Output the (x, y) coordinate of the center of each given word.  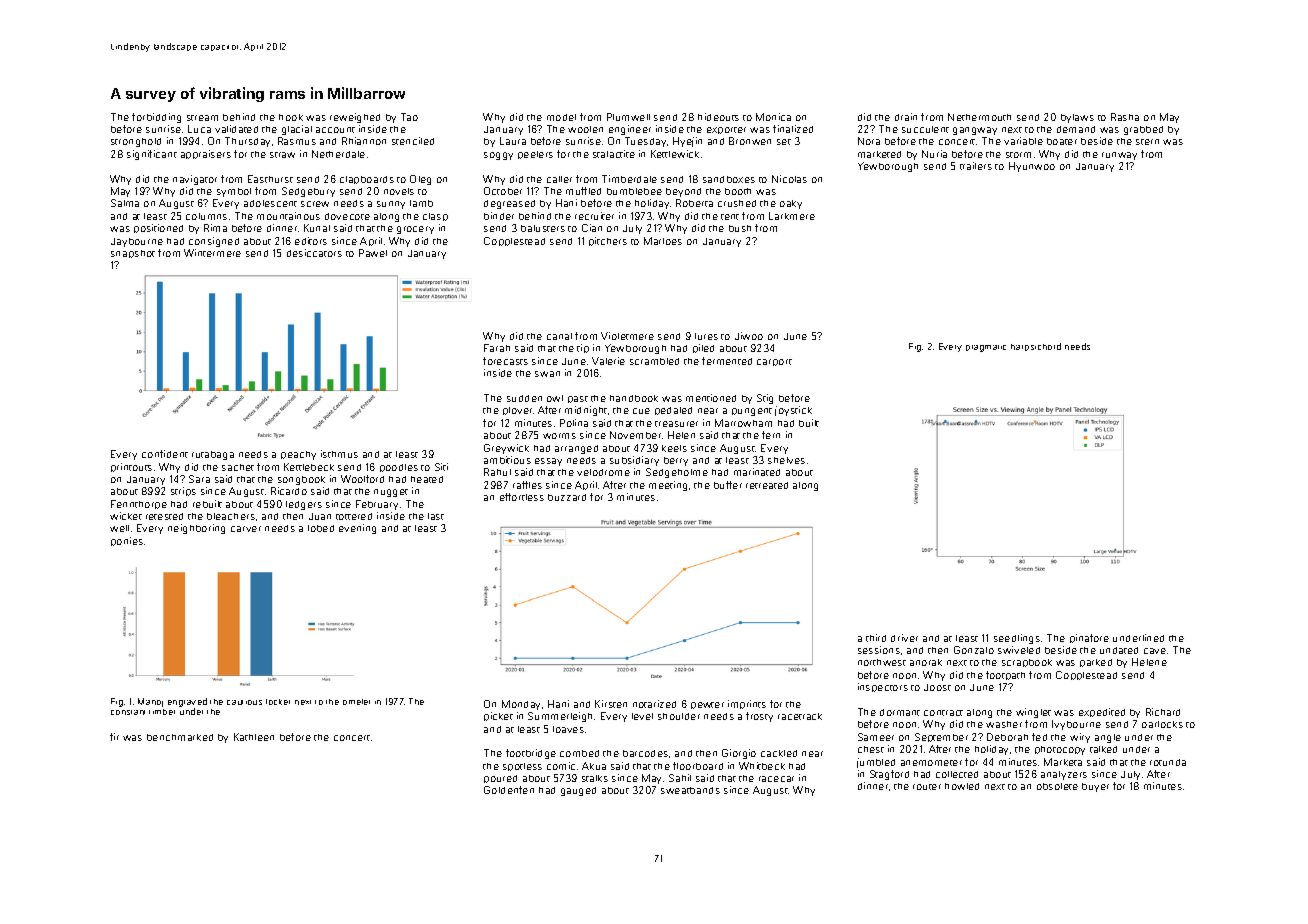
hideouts (718, 117)
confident (165, 454)
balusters (543, 228)
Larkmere (792, 216)
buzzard (567, 497)
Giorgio (739, 754)
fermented (727, 361)
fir (114, 737)
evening (357, 529)
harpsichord (1036, 347)
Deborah (1007, 737)
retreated (767, 485)
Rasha (1125, 117)
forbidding (156, 118)
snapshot (133, 254)
